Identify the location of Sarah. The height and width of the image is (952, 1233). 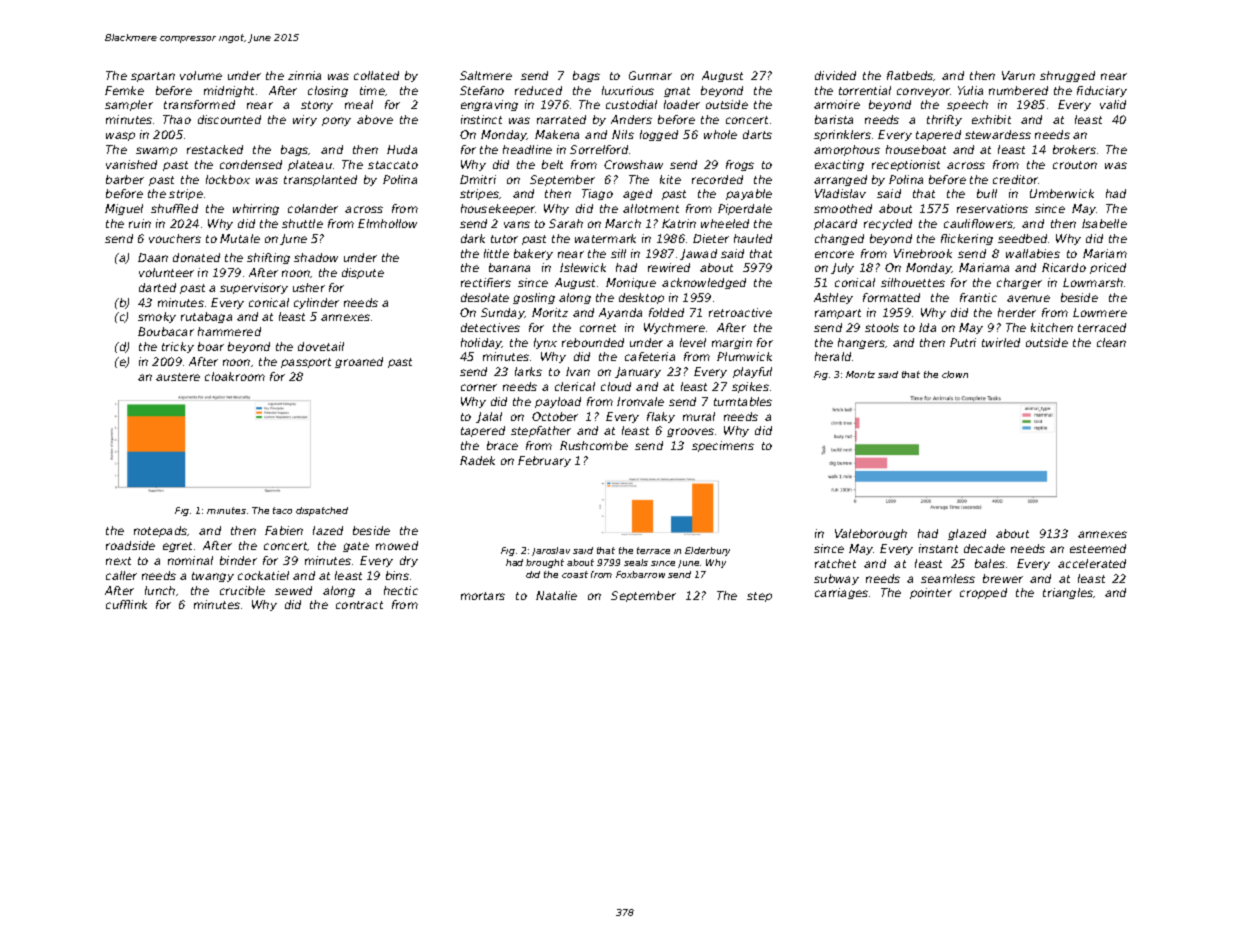
(566, 223).
